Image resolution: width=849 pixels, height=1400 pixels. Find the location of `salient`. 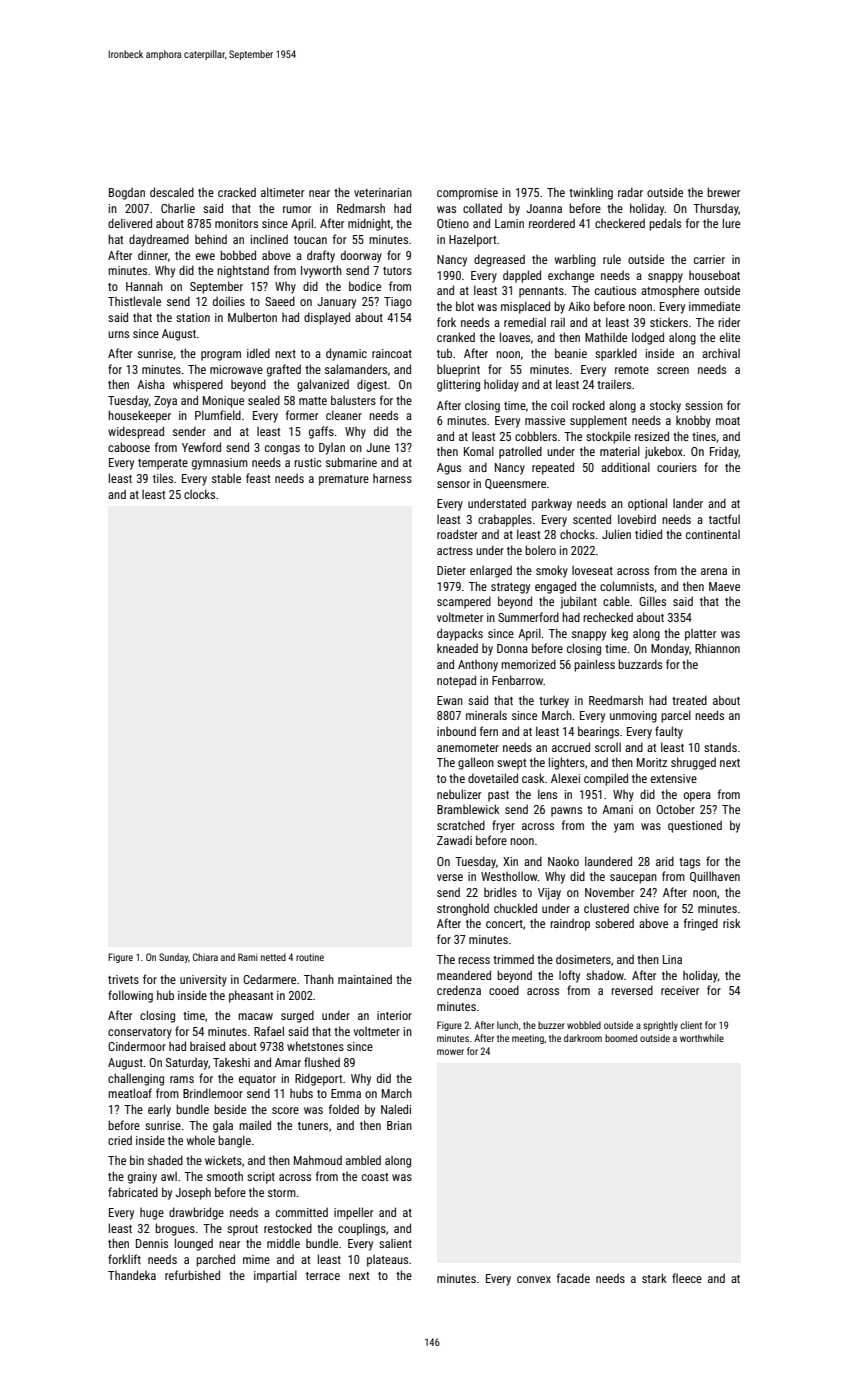

salient is located at coordinates (395, 1243).
